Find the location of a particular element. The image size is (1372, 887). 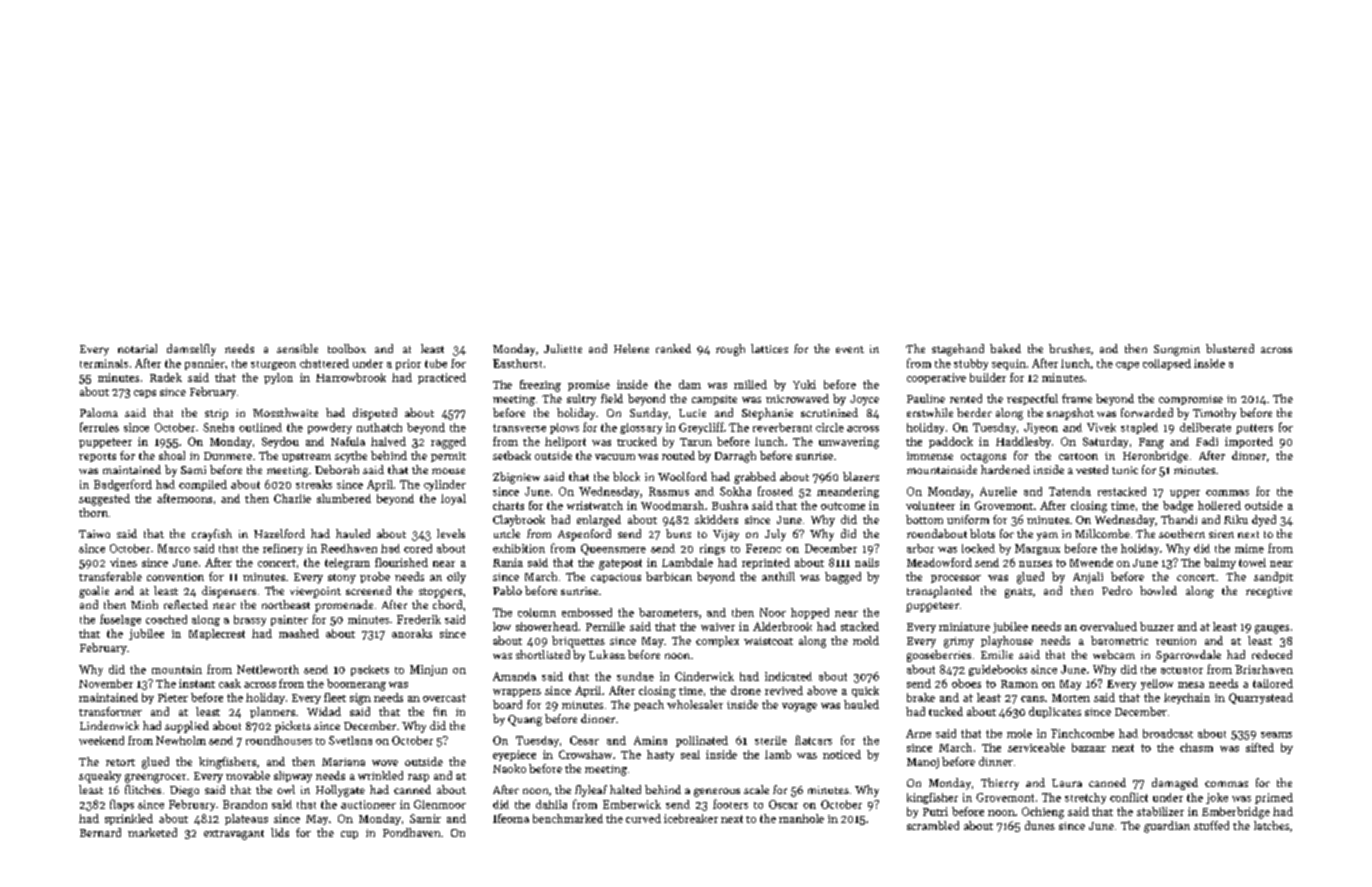

extravagant is located at coordinates (234, 835).
